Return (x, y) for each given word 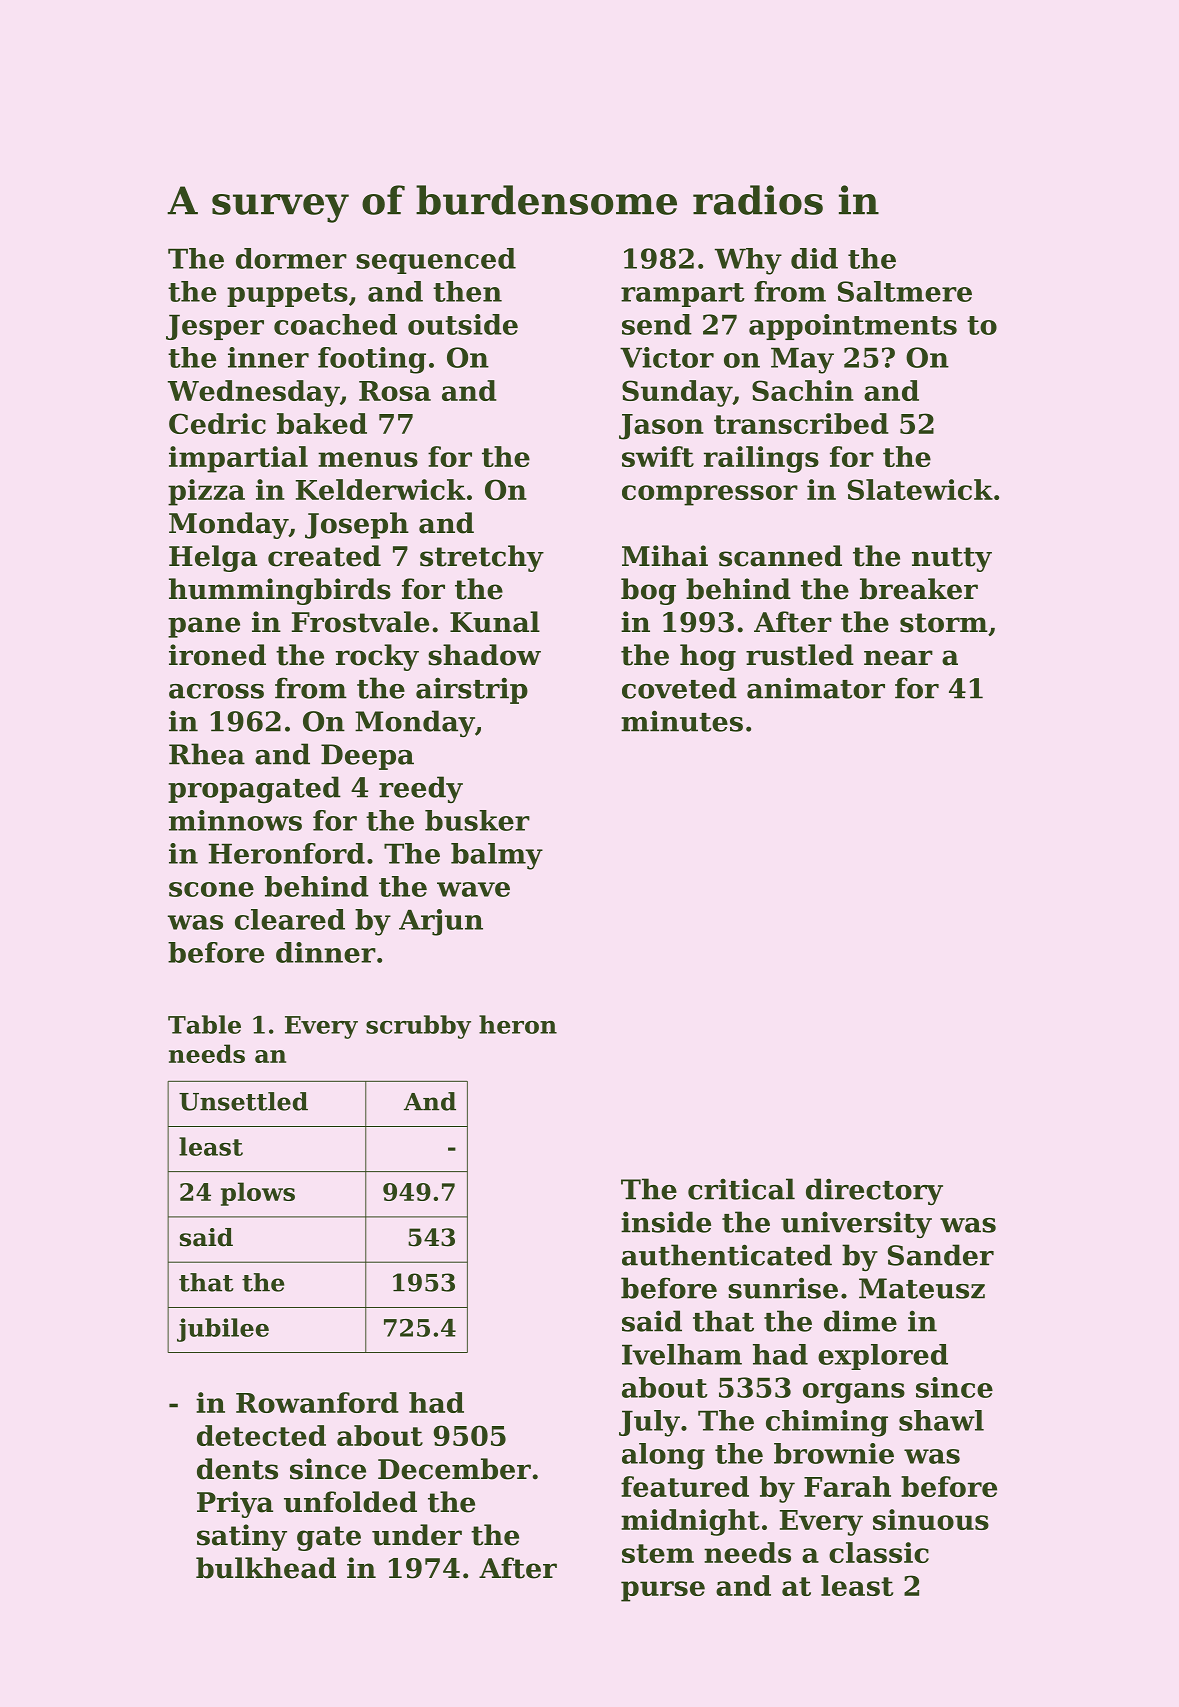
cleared (290, 919)
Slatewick (920, 489)
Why (748, 261)
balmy (497, 856)
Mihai (665, 556)
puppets (287, 295)
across (216, 691)
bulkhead (266, 1568)
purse (663, 1591)
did (814, 258)
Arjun (441, 922)
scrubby (418, 1027)
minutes (682, 721)
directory (874, 1191)
